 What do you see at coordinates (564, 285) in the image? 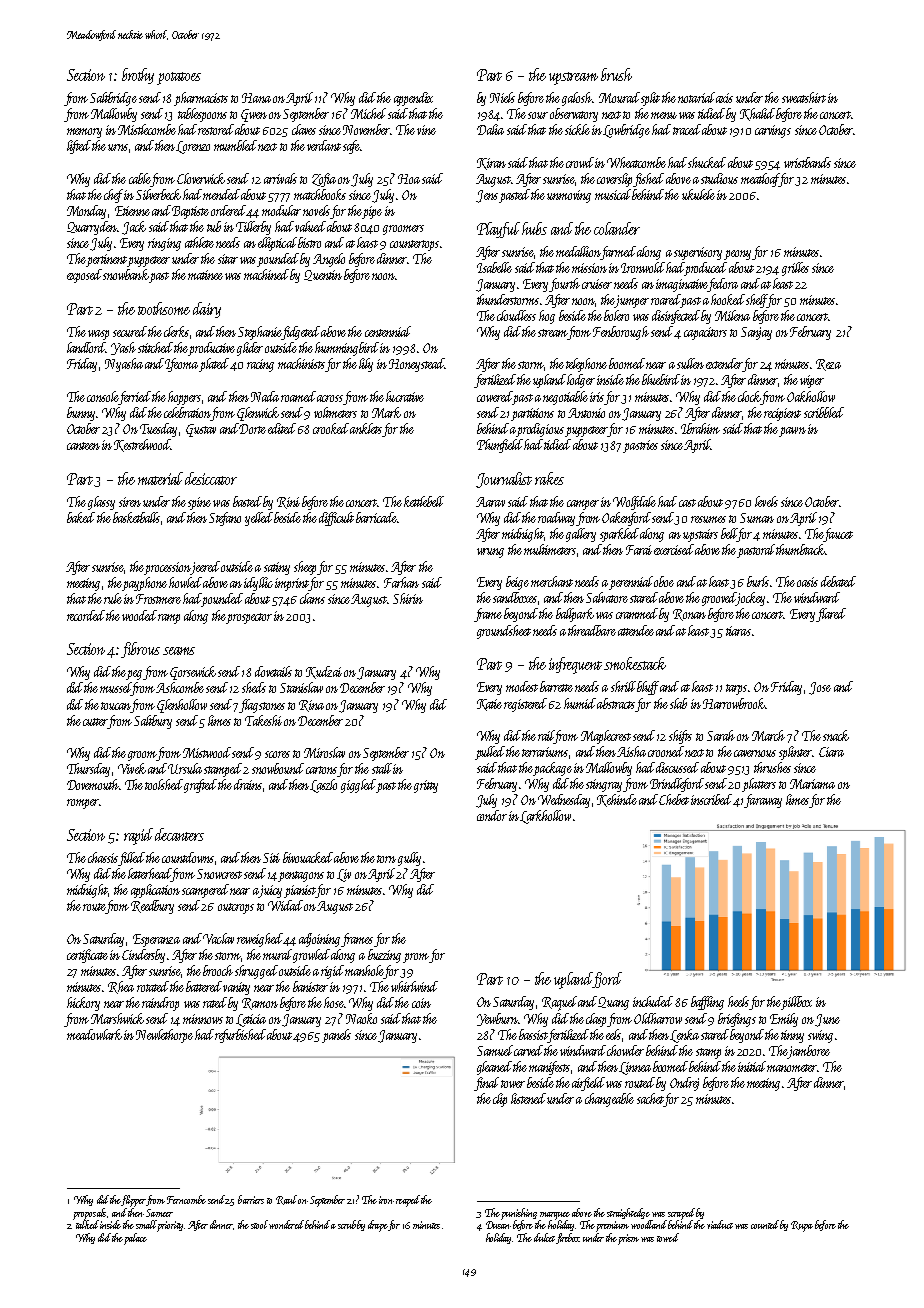
I see `fourth` at bounding box center [564, 285].
